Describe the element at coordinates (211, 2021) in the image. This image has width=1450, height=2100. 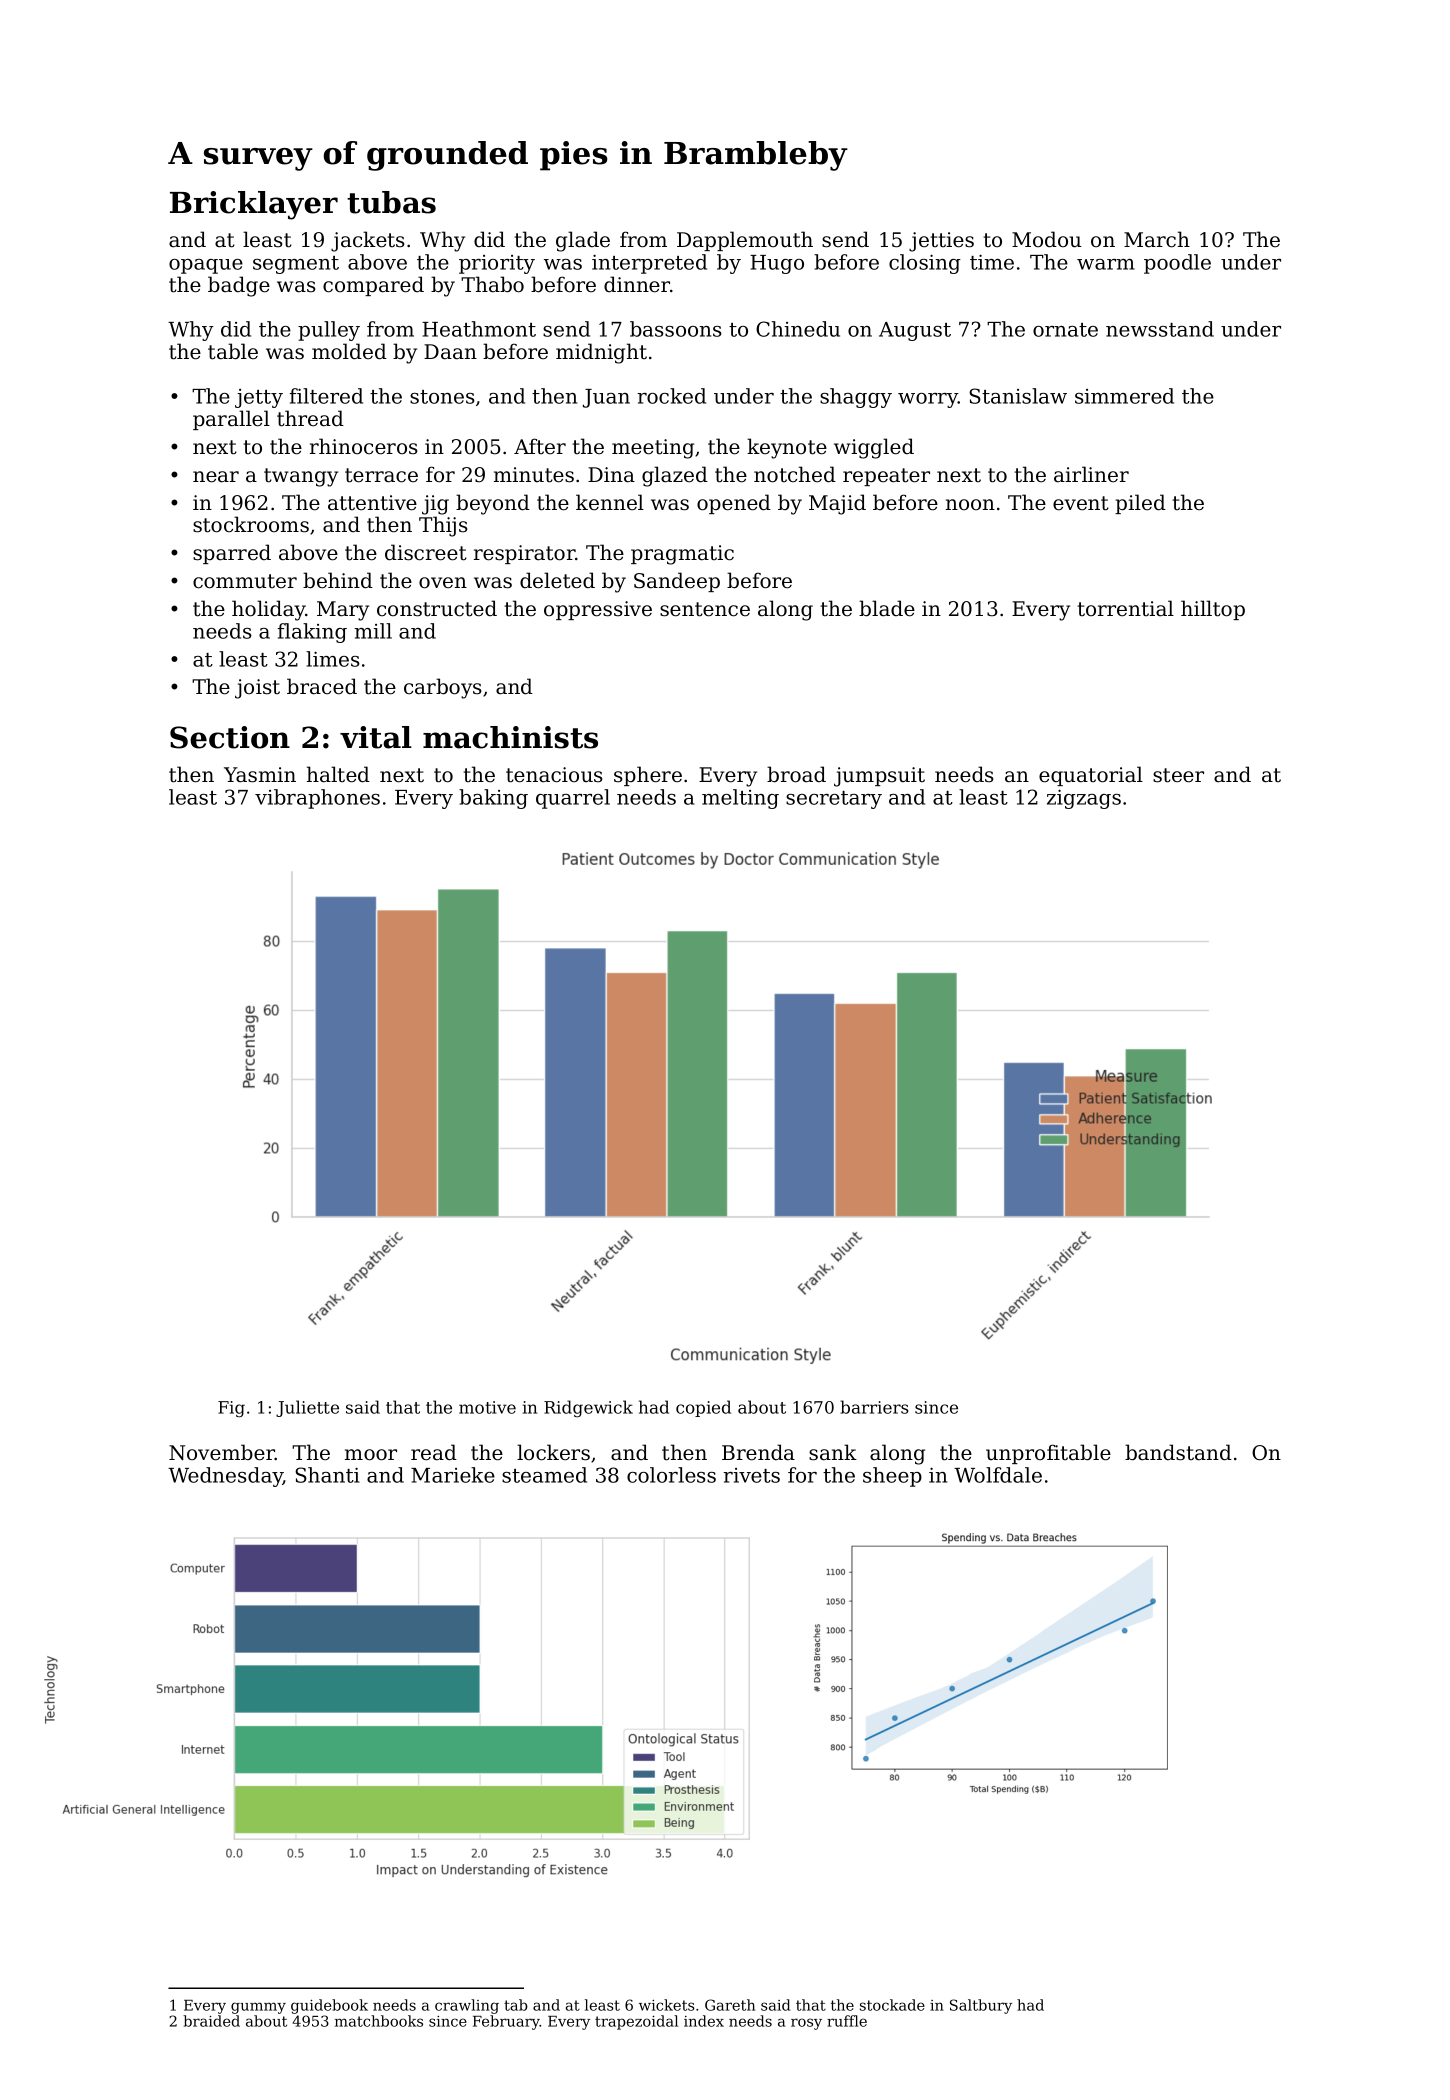
I see `braided` at that location.
